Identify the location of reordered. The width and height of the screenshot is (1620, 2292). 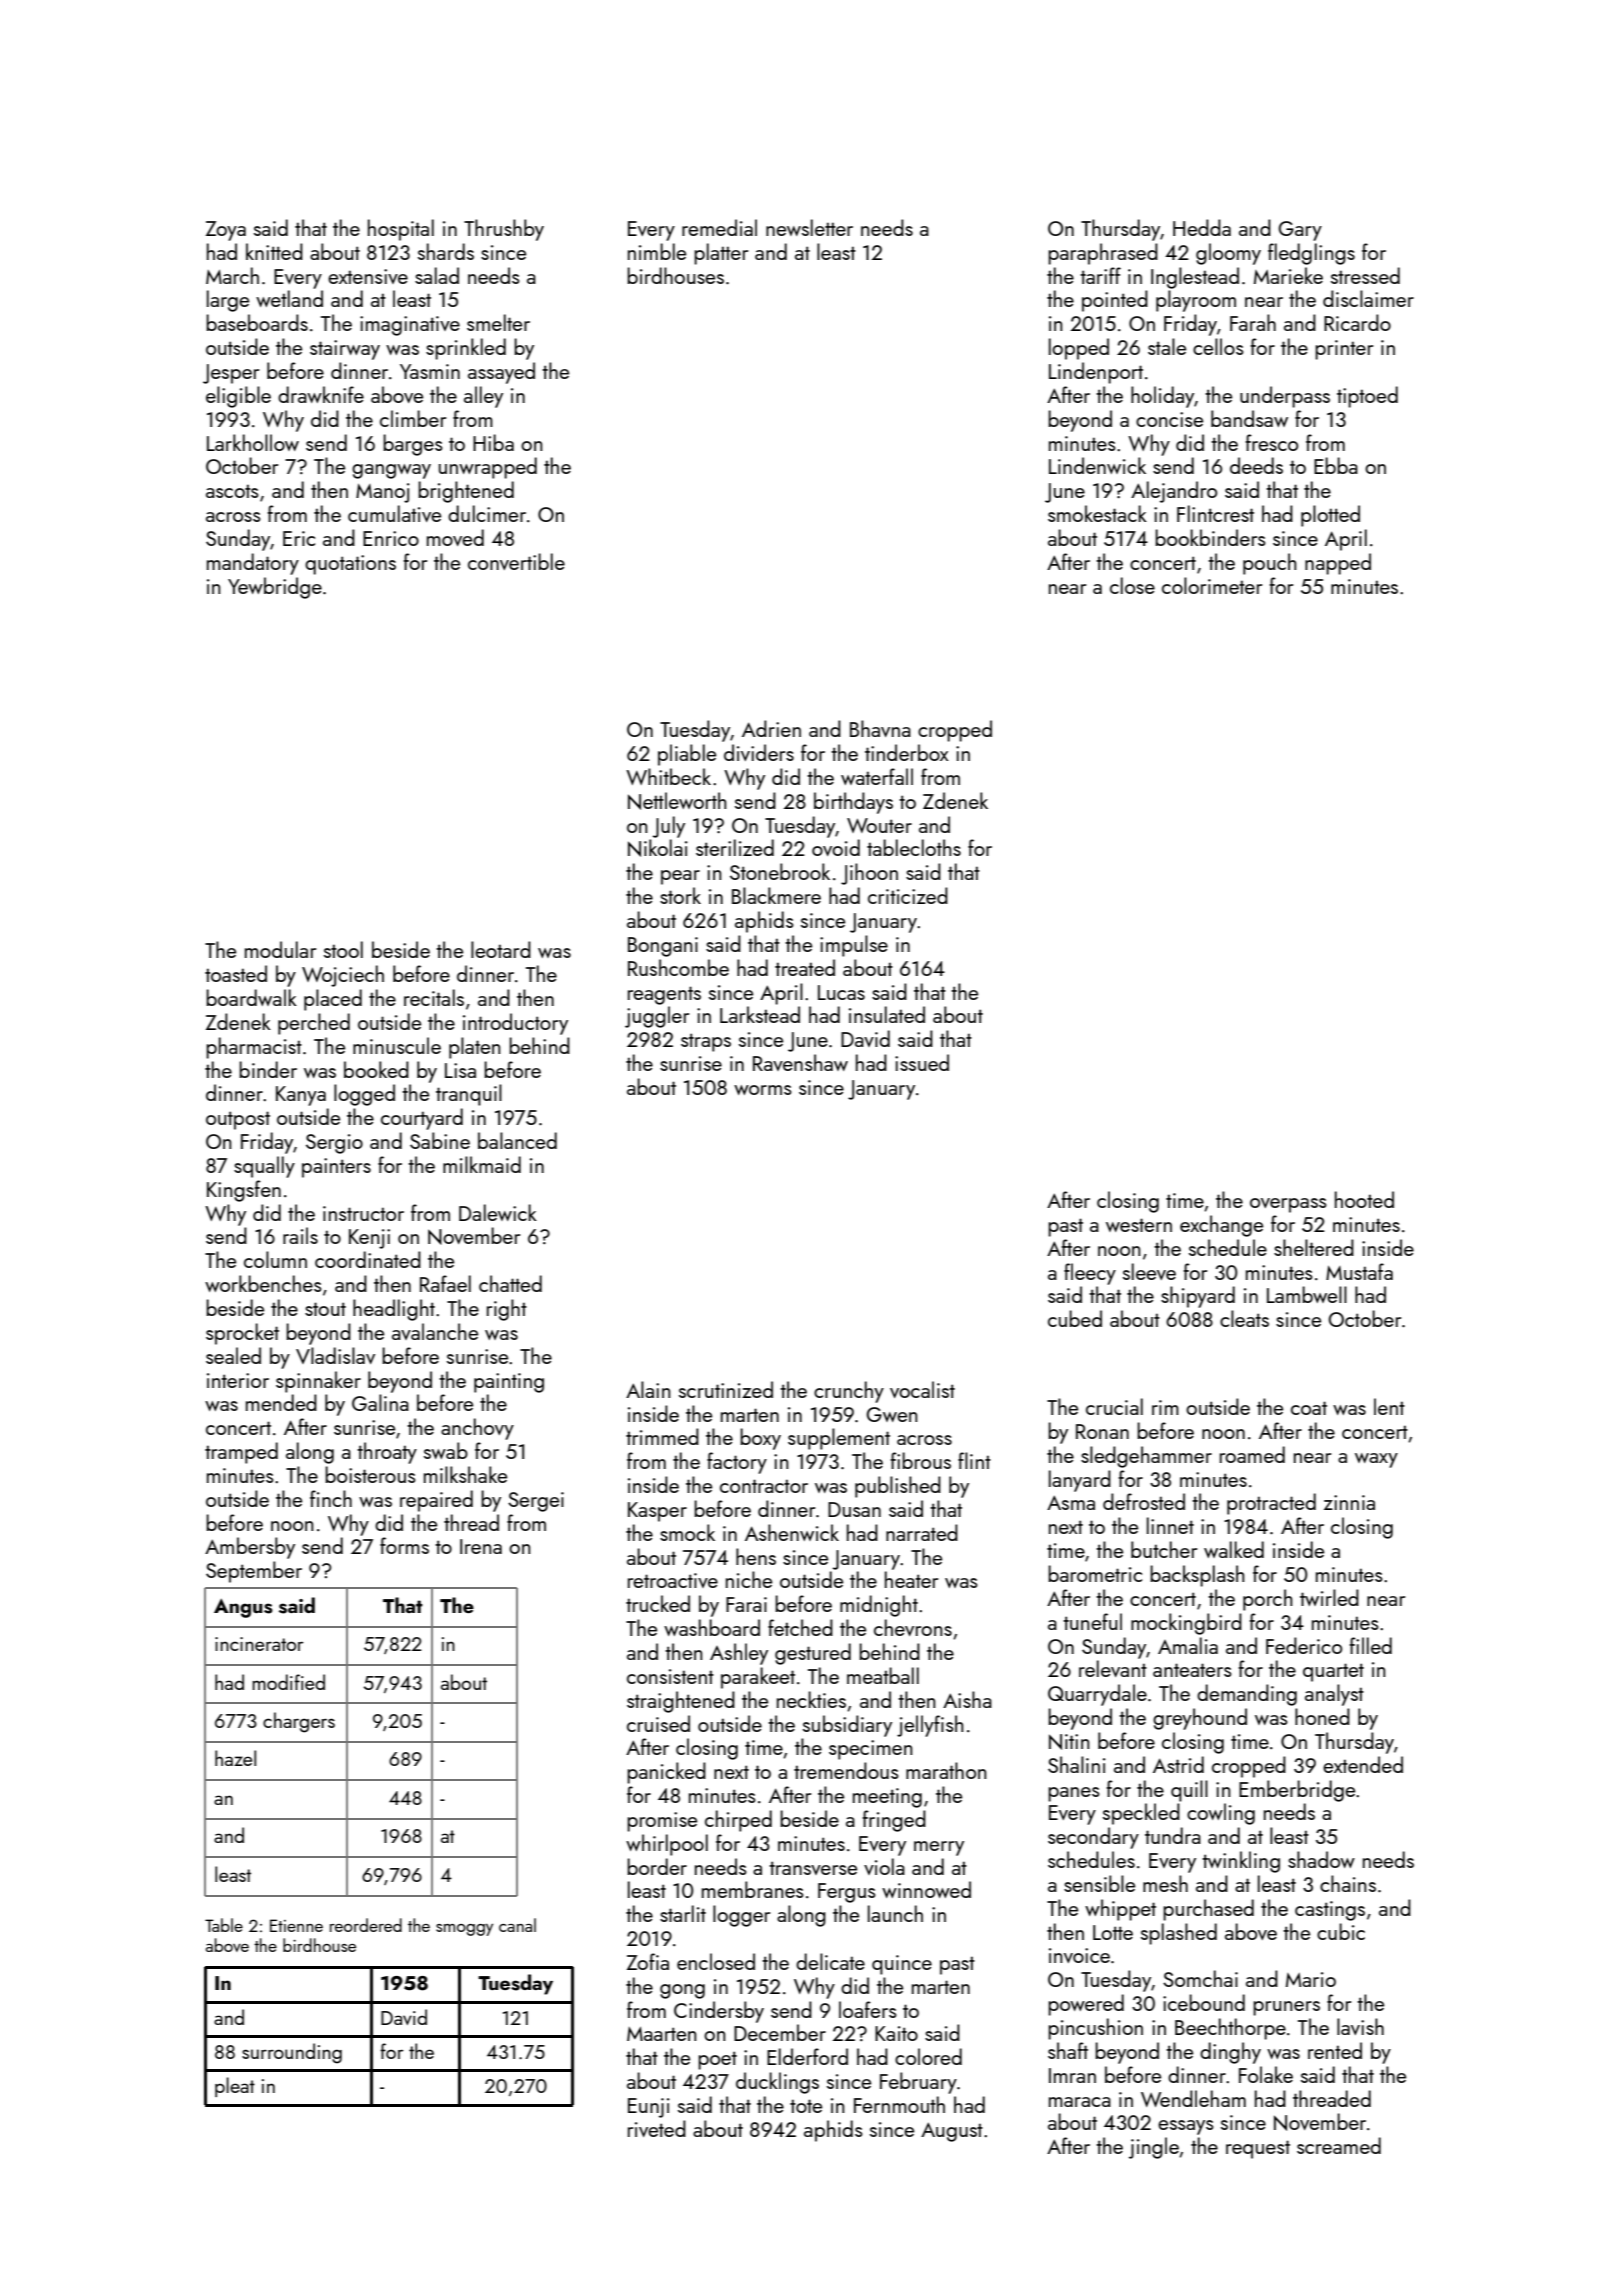
(366, 1925).
